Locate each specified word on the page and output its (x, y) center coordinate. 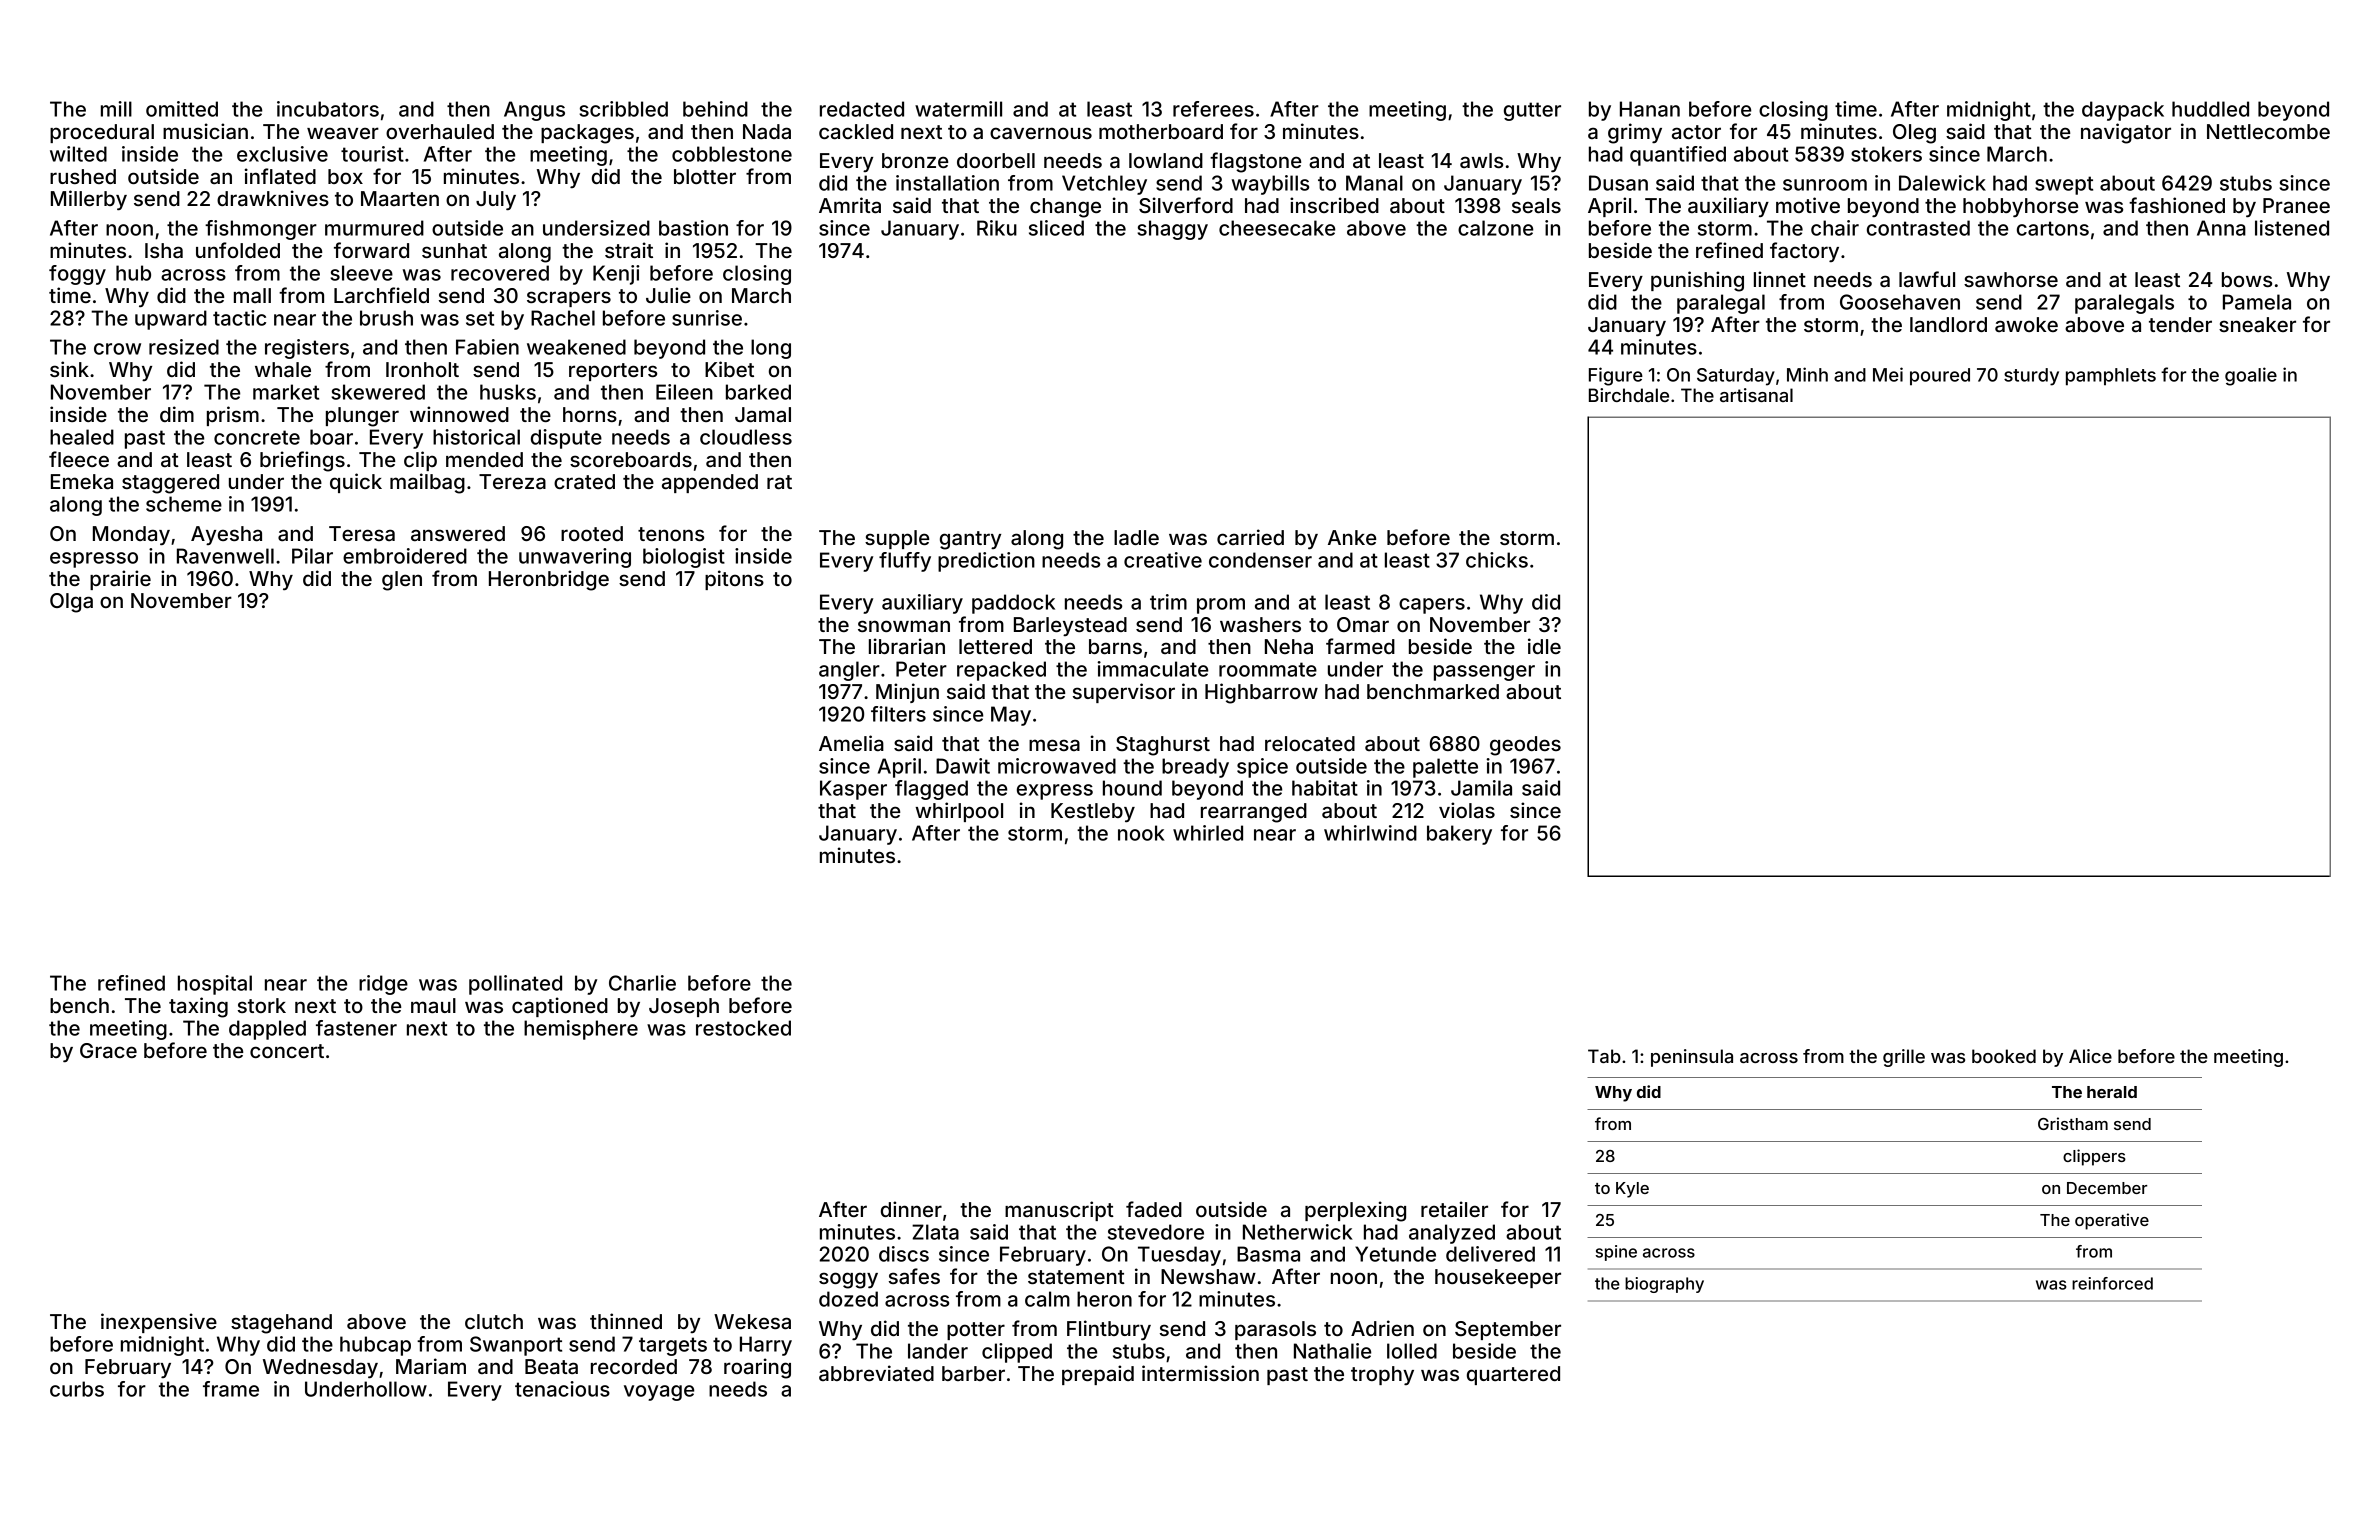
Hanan (1650, 109)
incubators (328, 109)
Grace (108, 1050)
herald (2112, 1092)
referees (1213, 109)
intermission (1200, 1373)
